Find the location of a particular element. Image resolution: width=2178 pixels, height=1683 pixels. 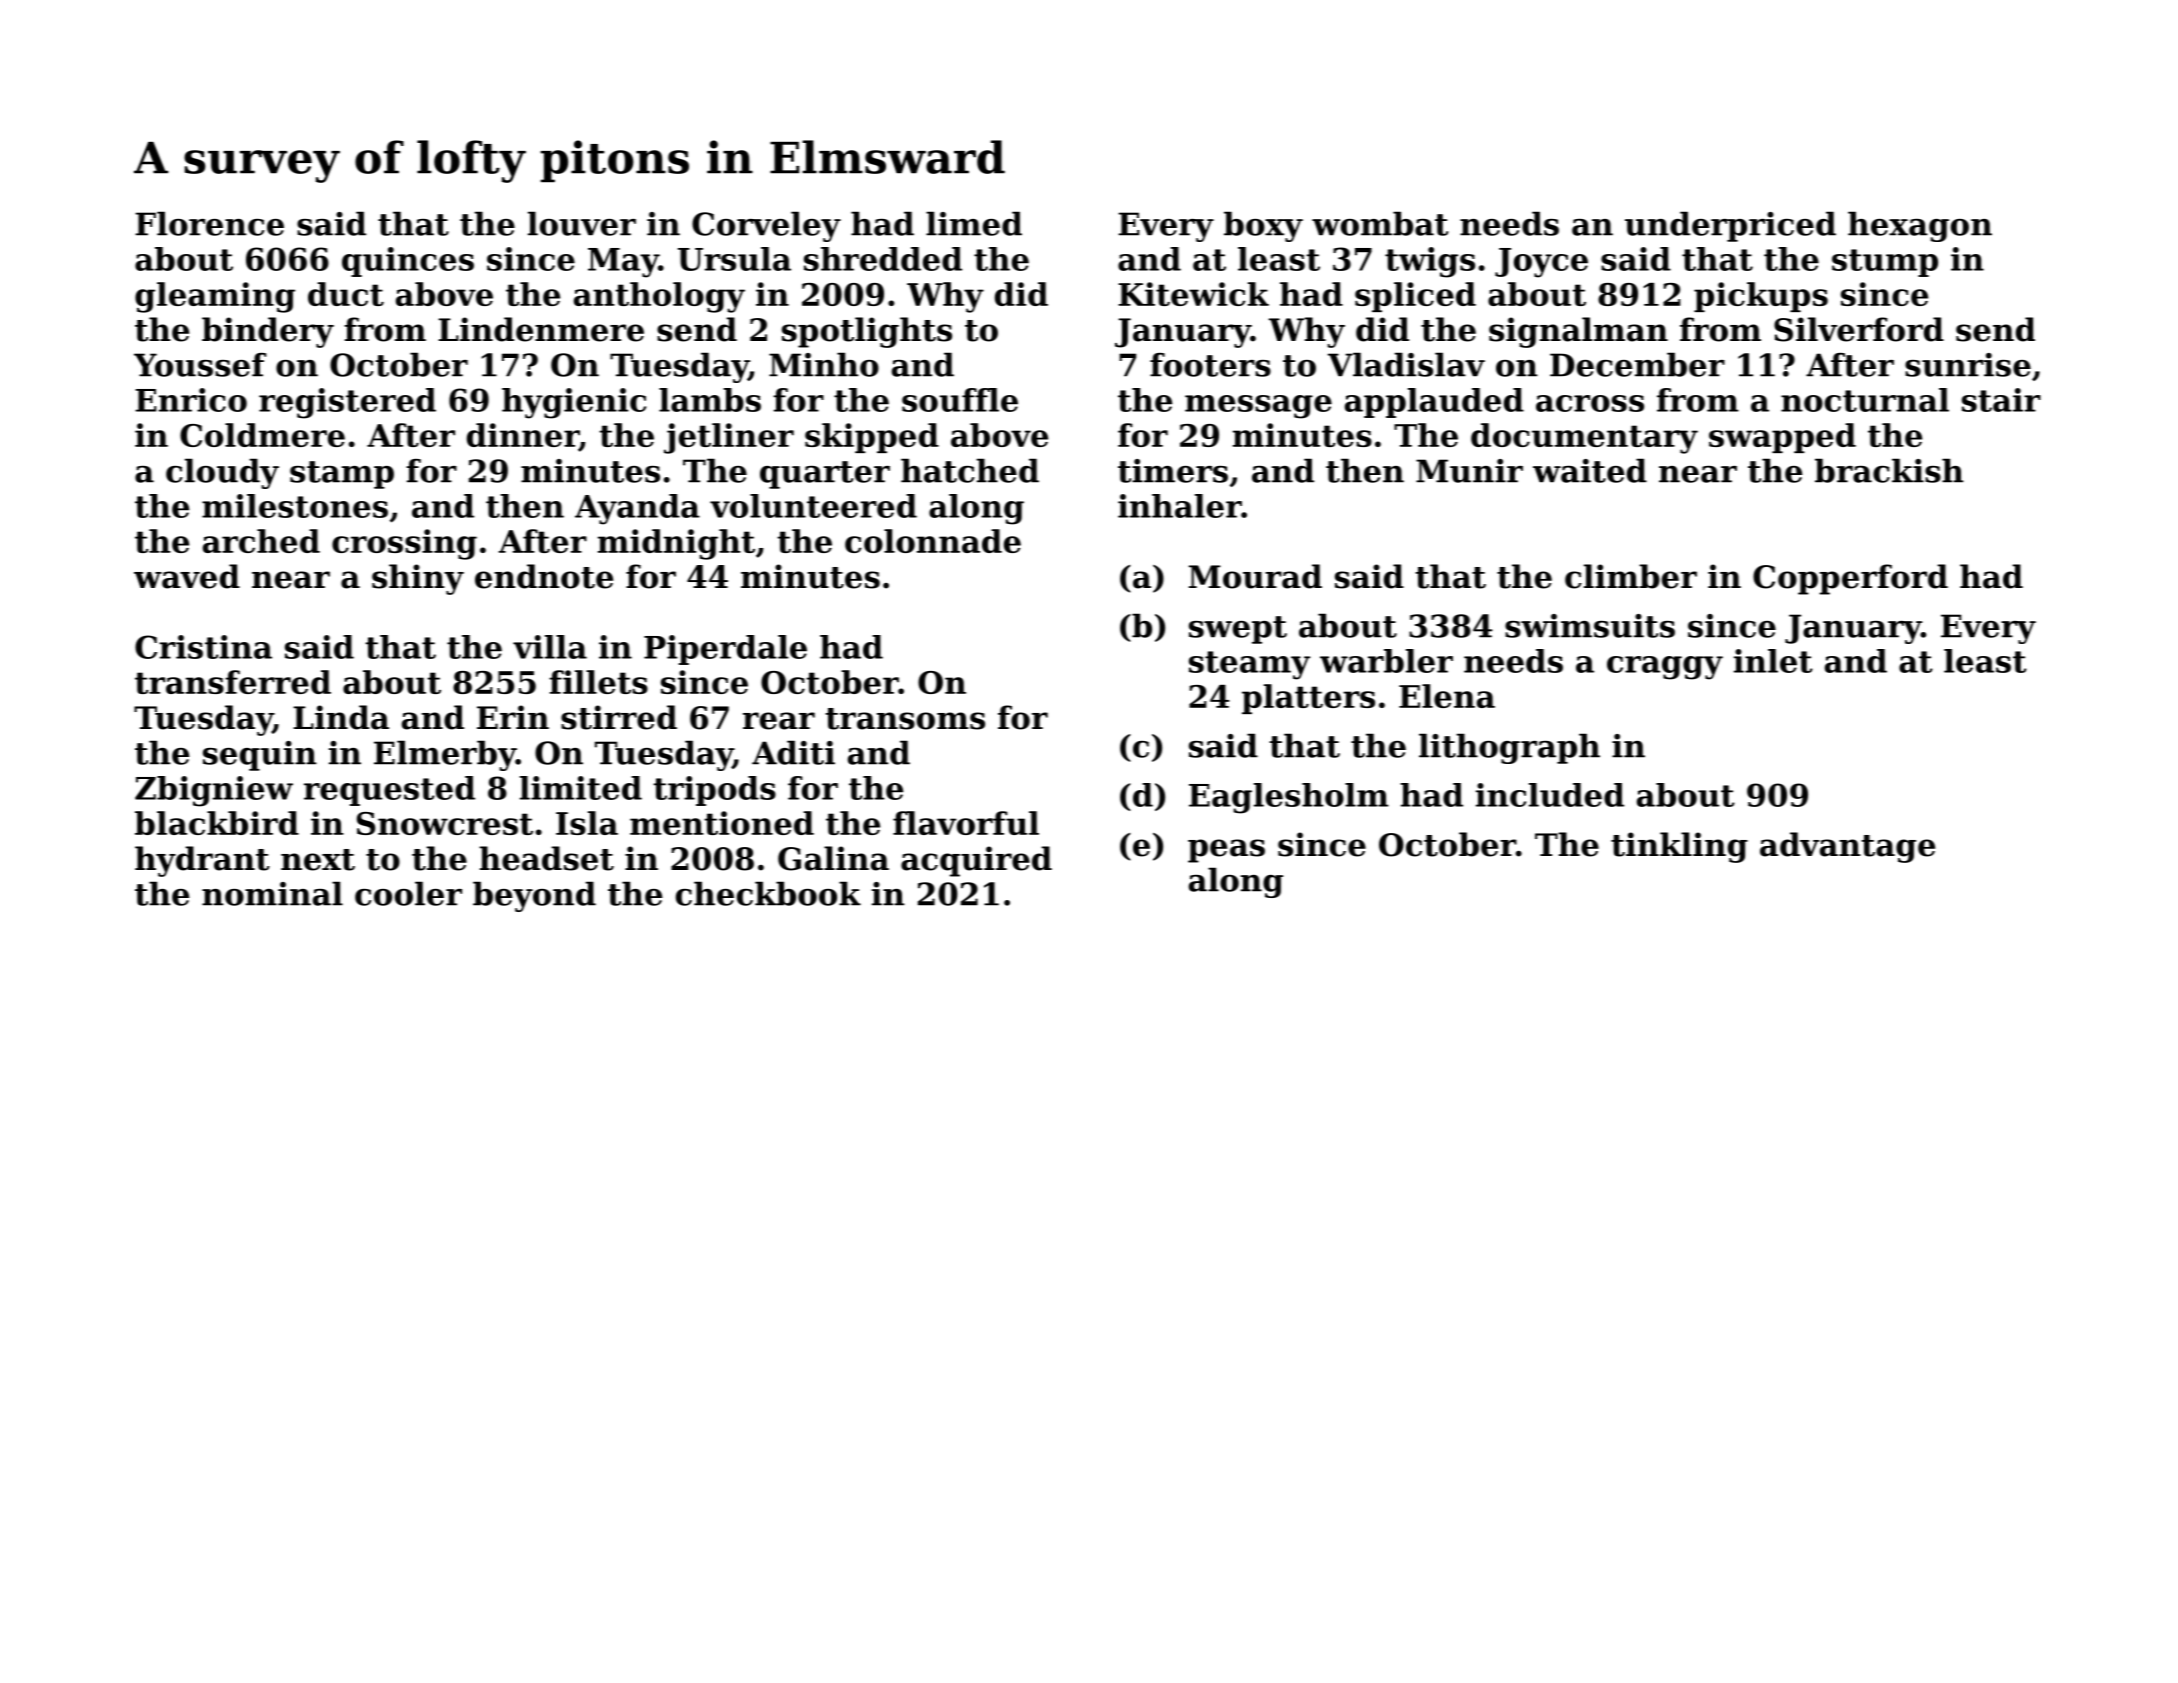

Silverford is located at coordinates (1859, 329).
